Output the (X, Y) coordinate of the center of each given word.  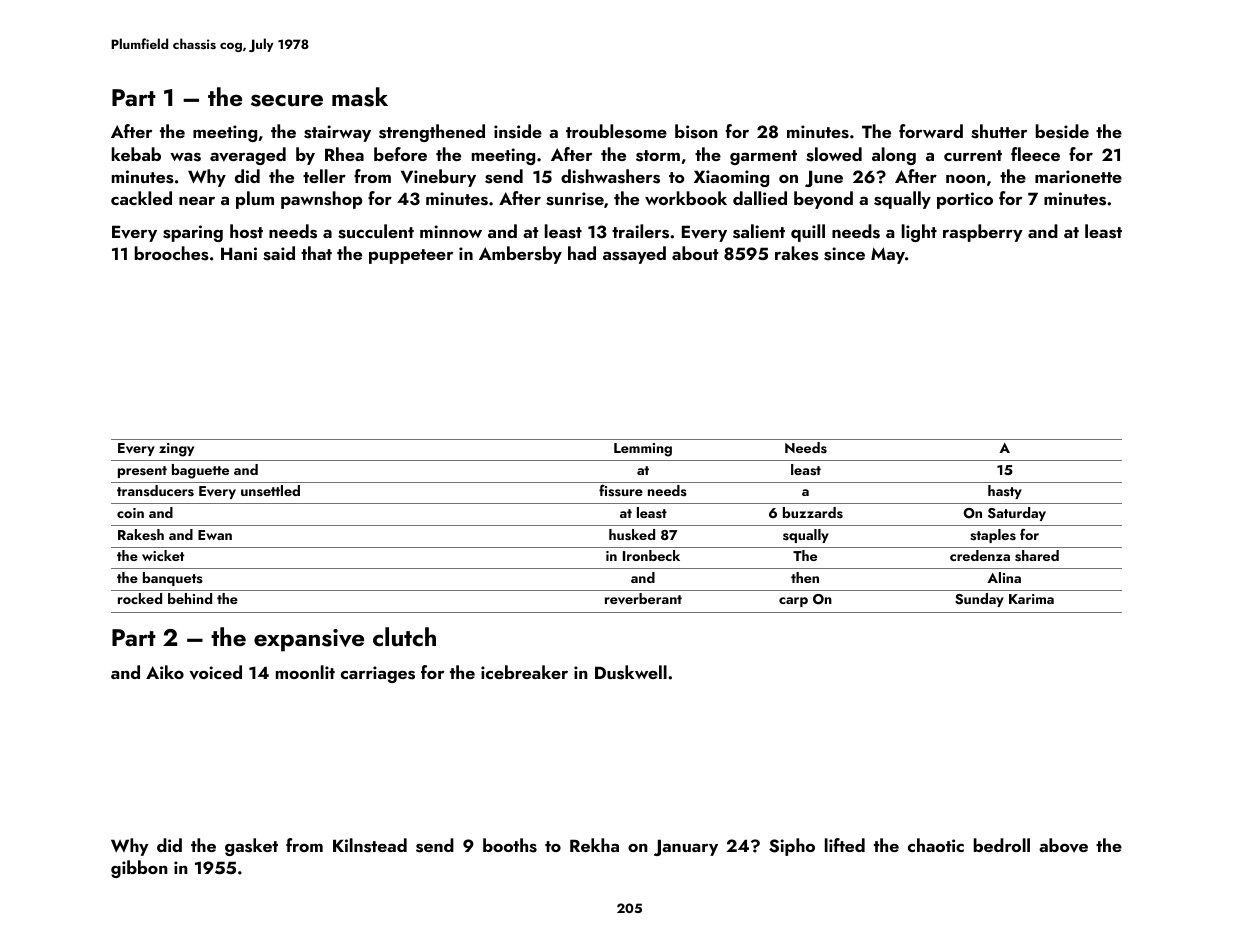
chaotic (936, 845)
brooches (172, 253)
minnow (451, 231)
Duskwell (631, 672)
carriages (378, 674)
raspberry (983, 233)
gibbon (139, 869)
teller (324, 176)
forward (931, 131)
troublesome (616, 131)
